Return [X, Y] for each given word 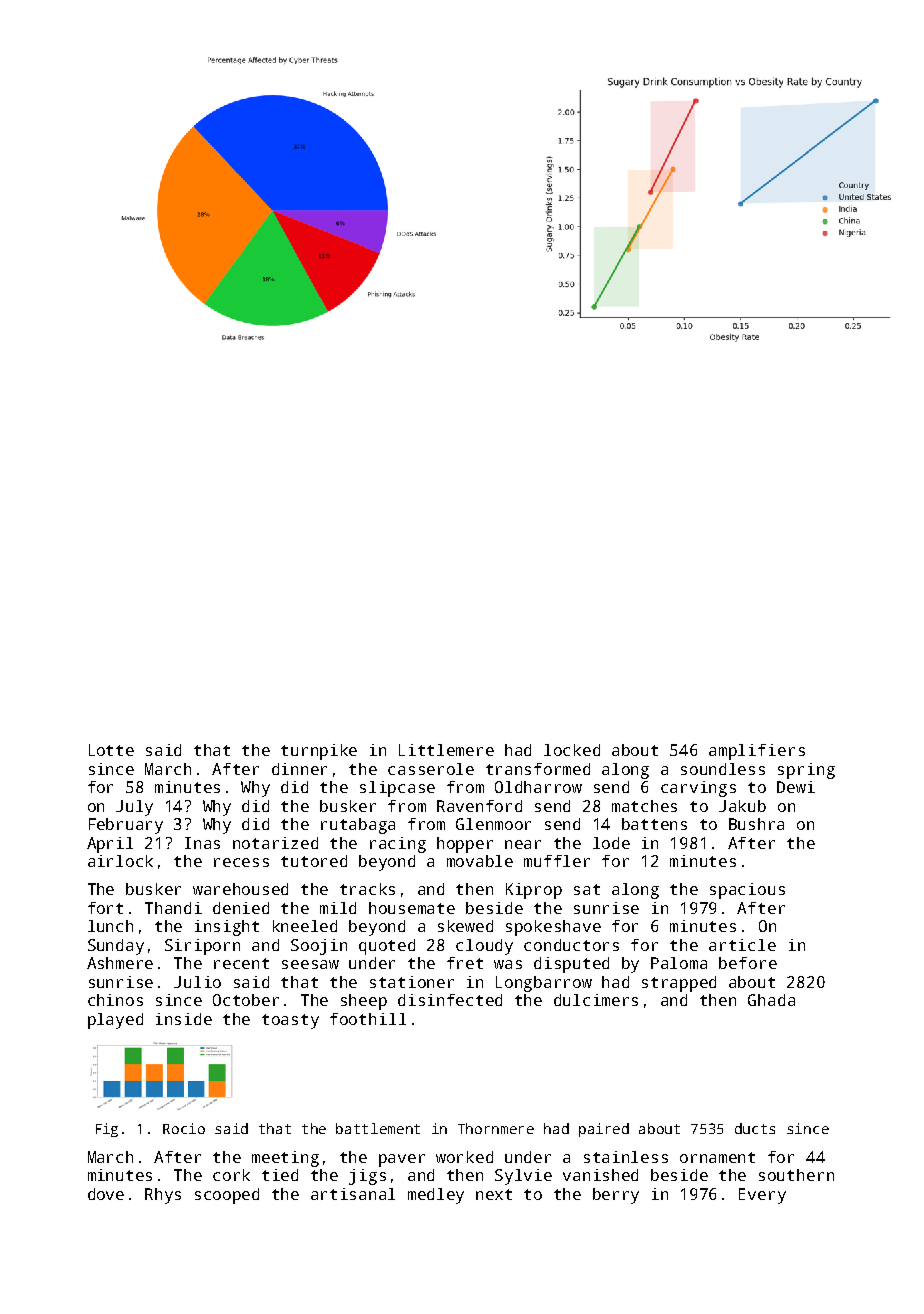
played [115, 1021]
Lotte [111, 750]
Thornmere [496, 1128]
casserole [431, 769]
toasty [290, 1021]
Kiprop [534, 891]
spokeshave [553, 928]
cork [231, 1175]
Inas [202, 843]
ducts [755, 1128]
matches [644, 806]
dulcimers [596, 1000]
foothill [368, 1019]
